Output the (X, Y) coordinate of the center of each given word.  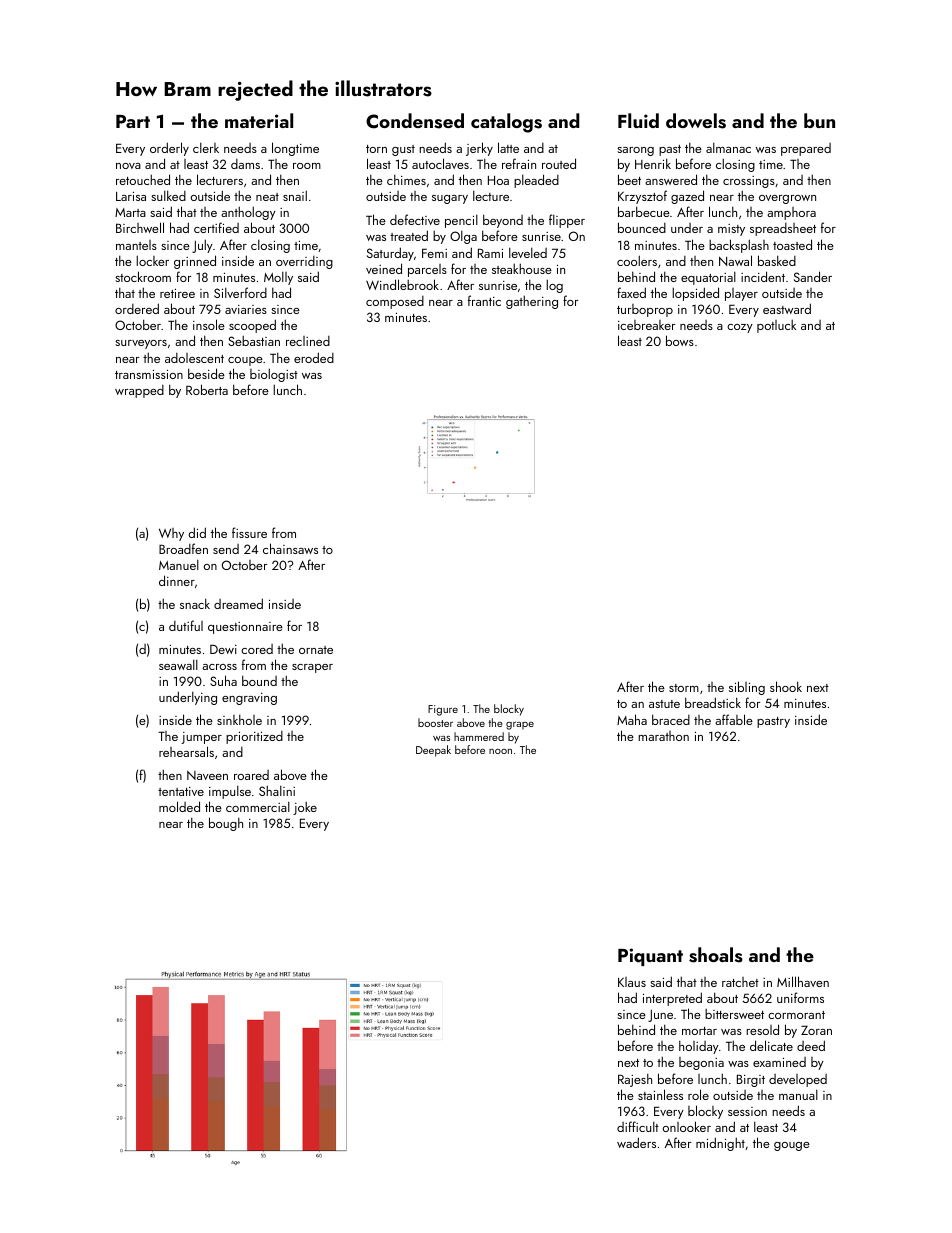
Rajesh (635, 1080)
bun (819, 120)
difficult (638, 1126)
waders (636, 1142)
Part (133, 121)
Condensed (415, 121)
